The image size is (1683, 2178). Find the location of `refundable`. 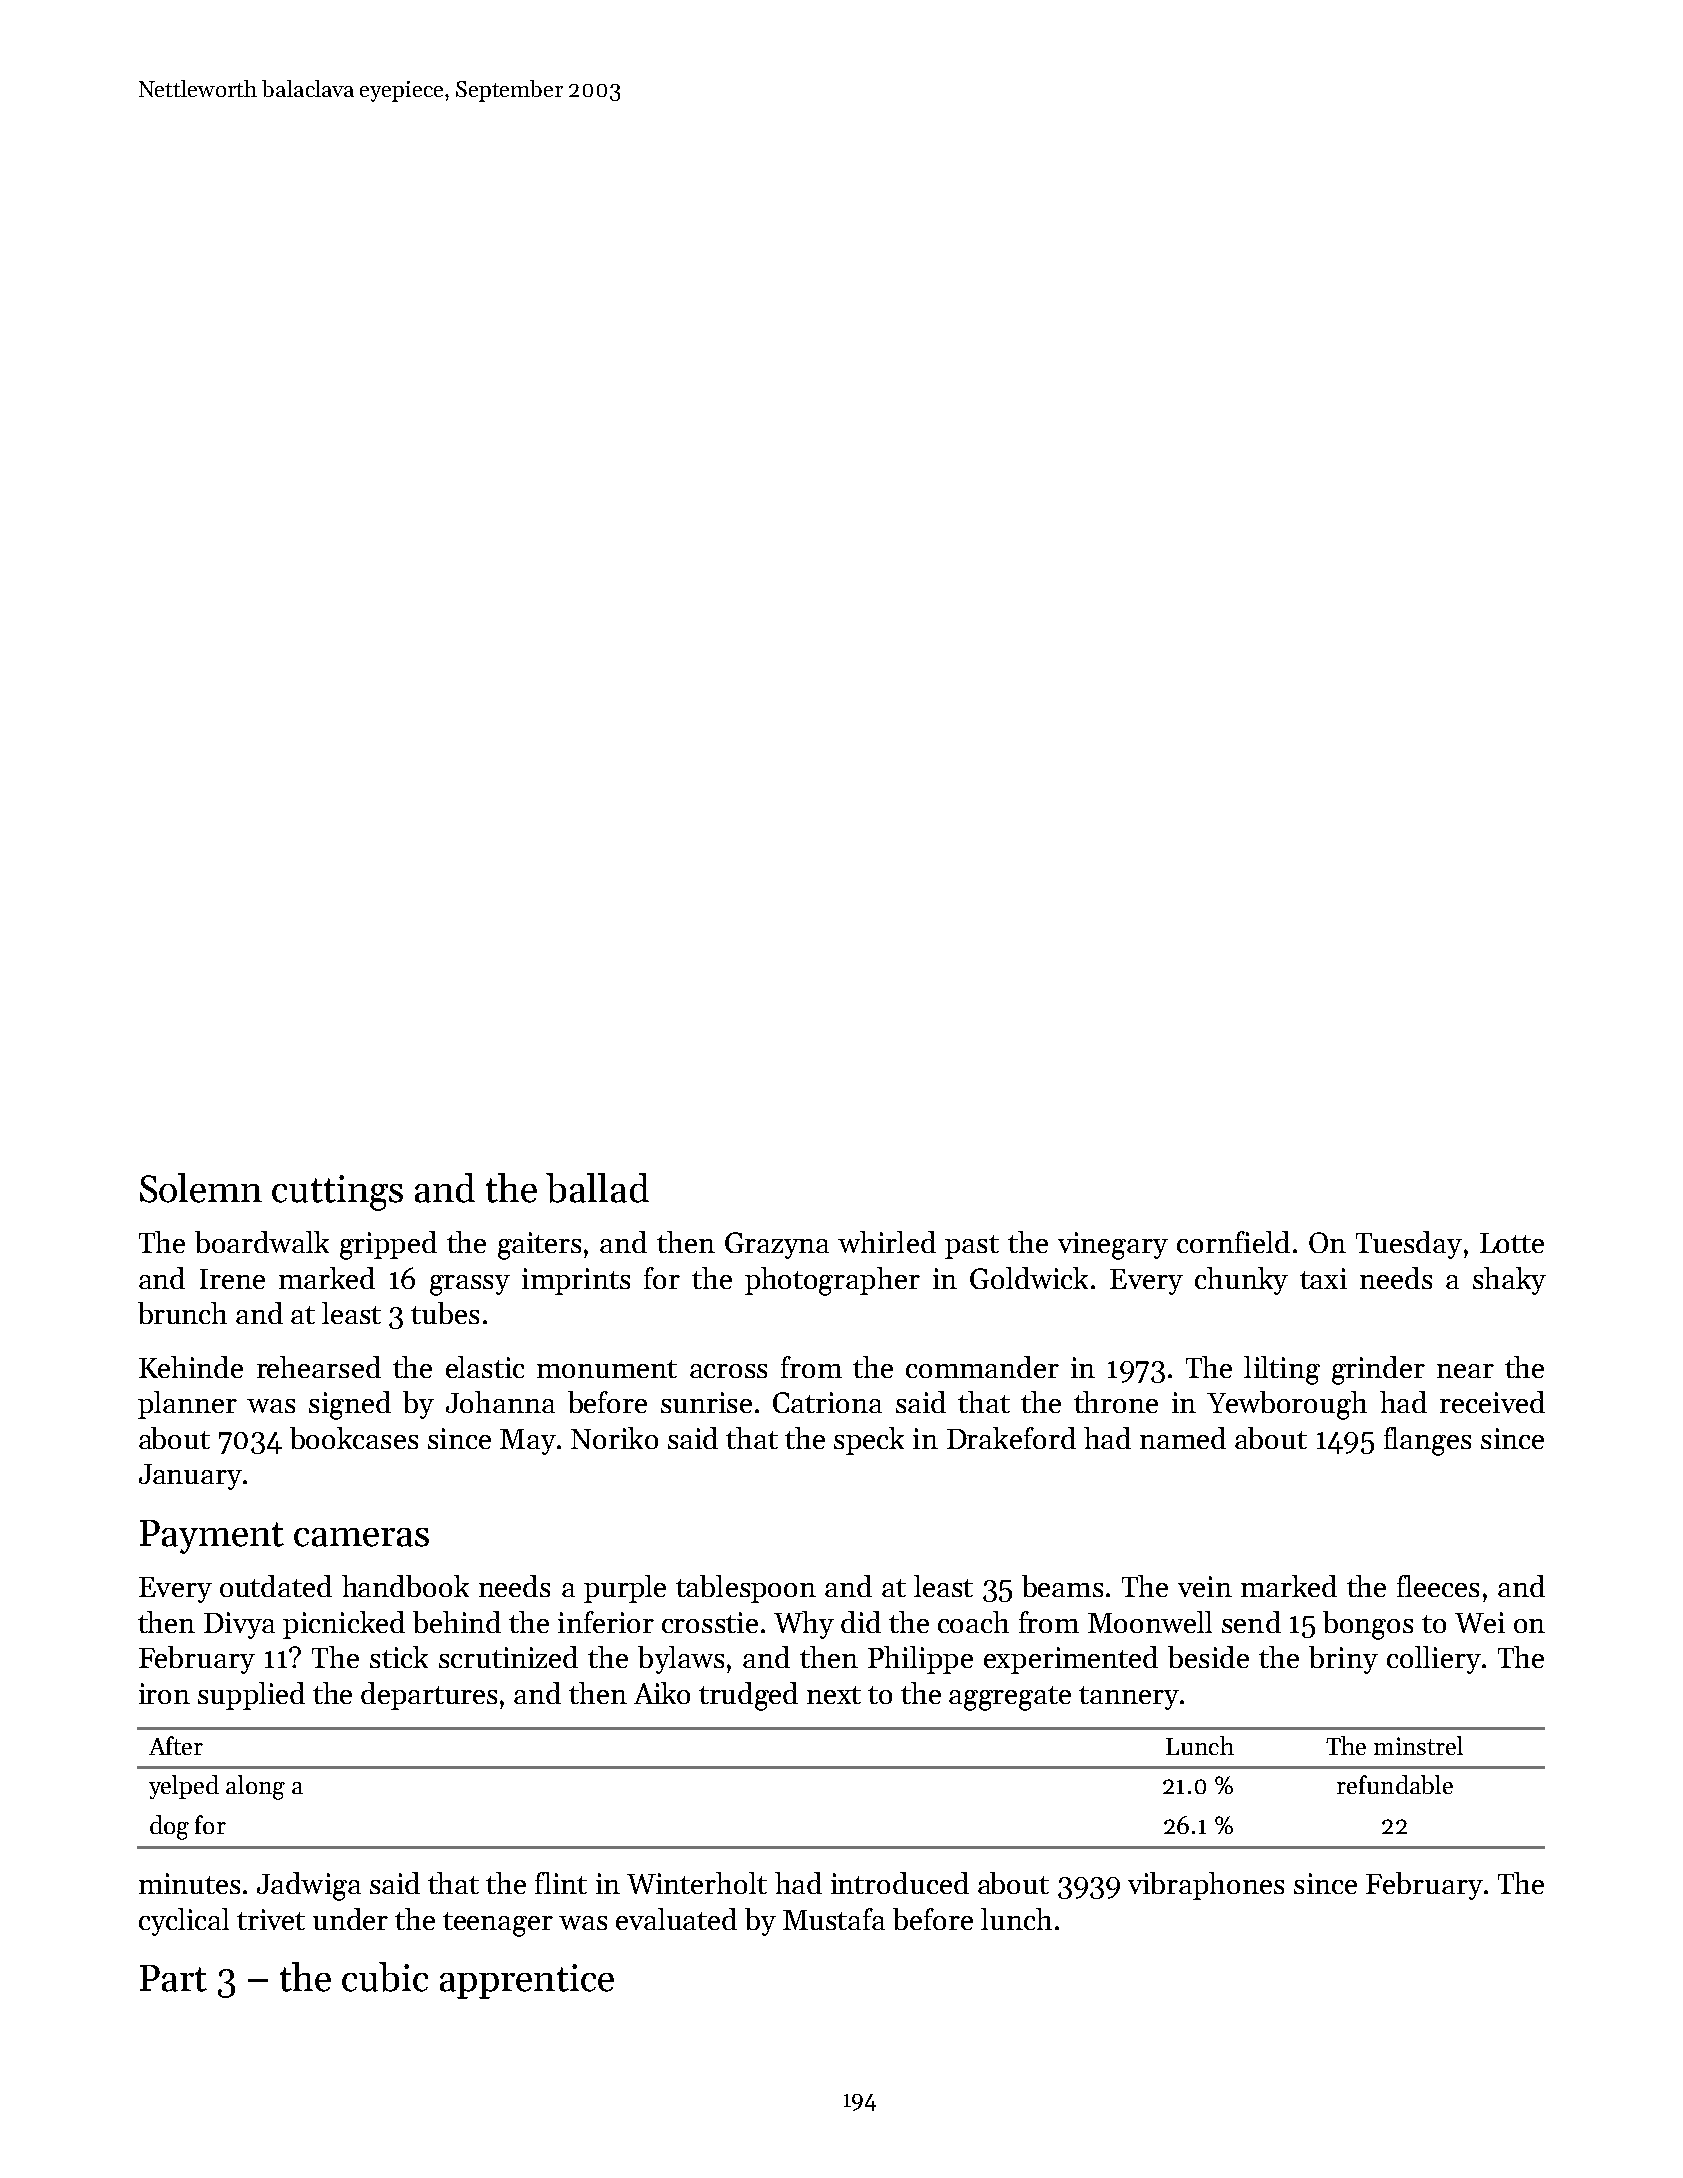

refundable is located at coordinates (1395, 1784).
